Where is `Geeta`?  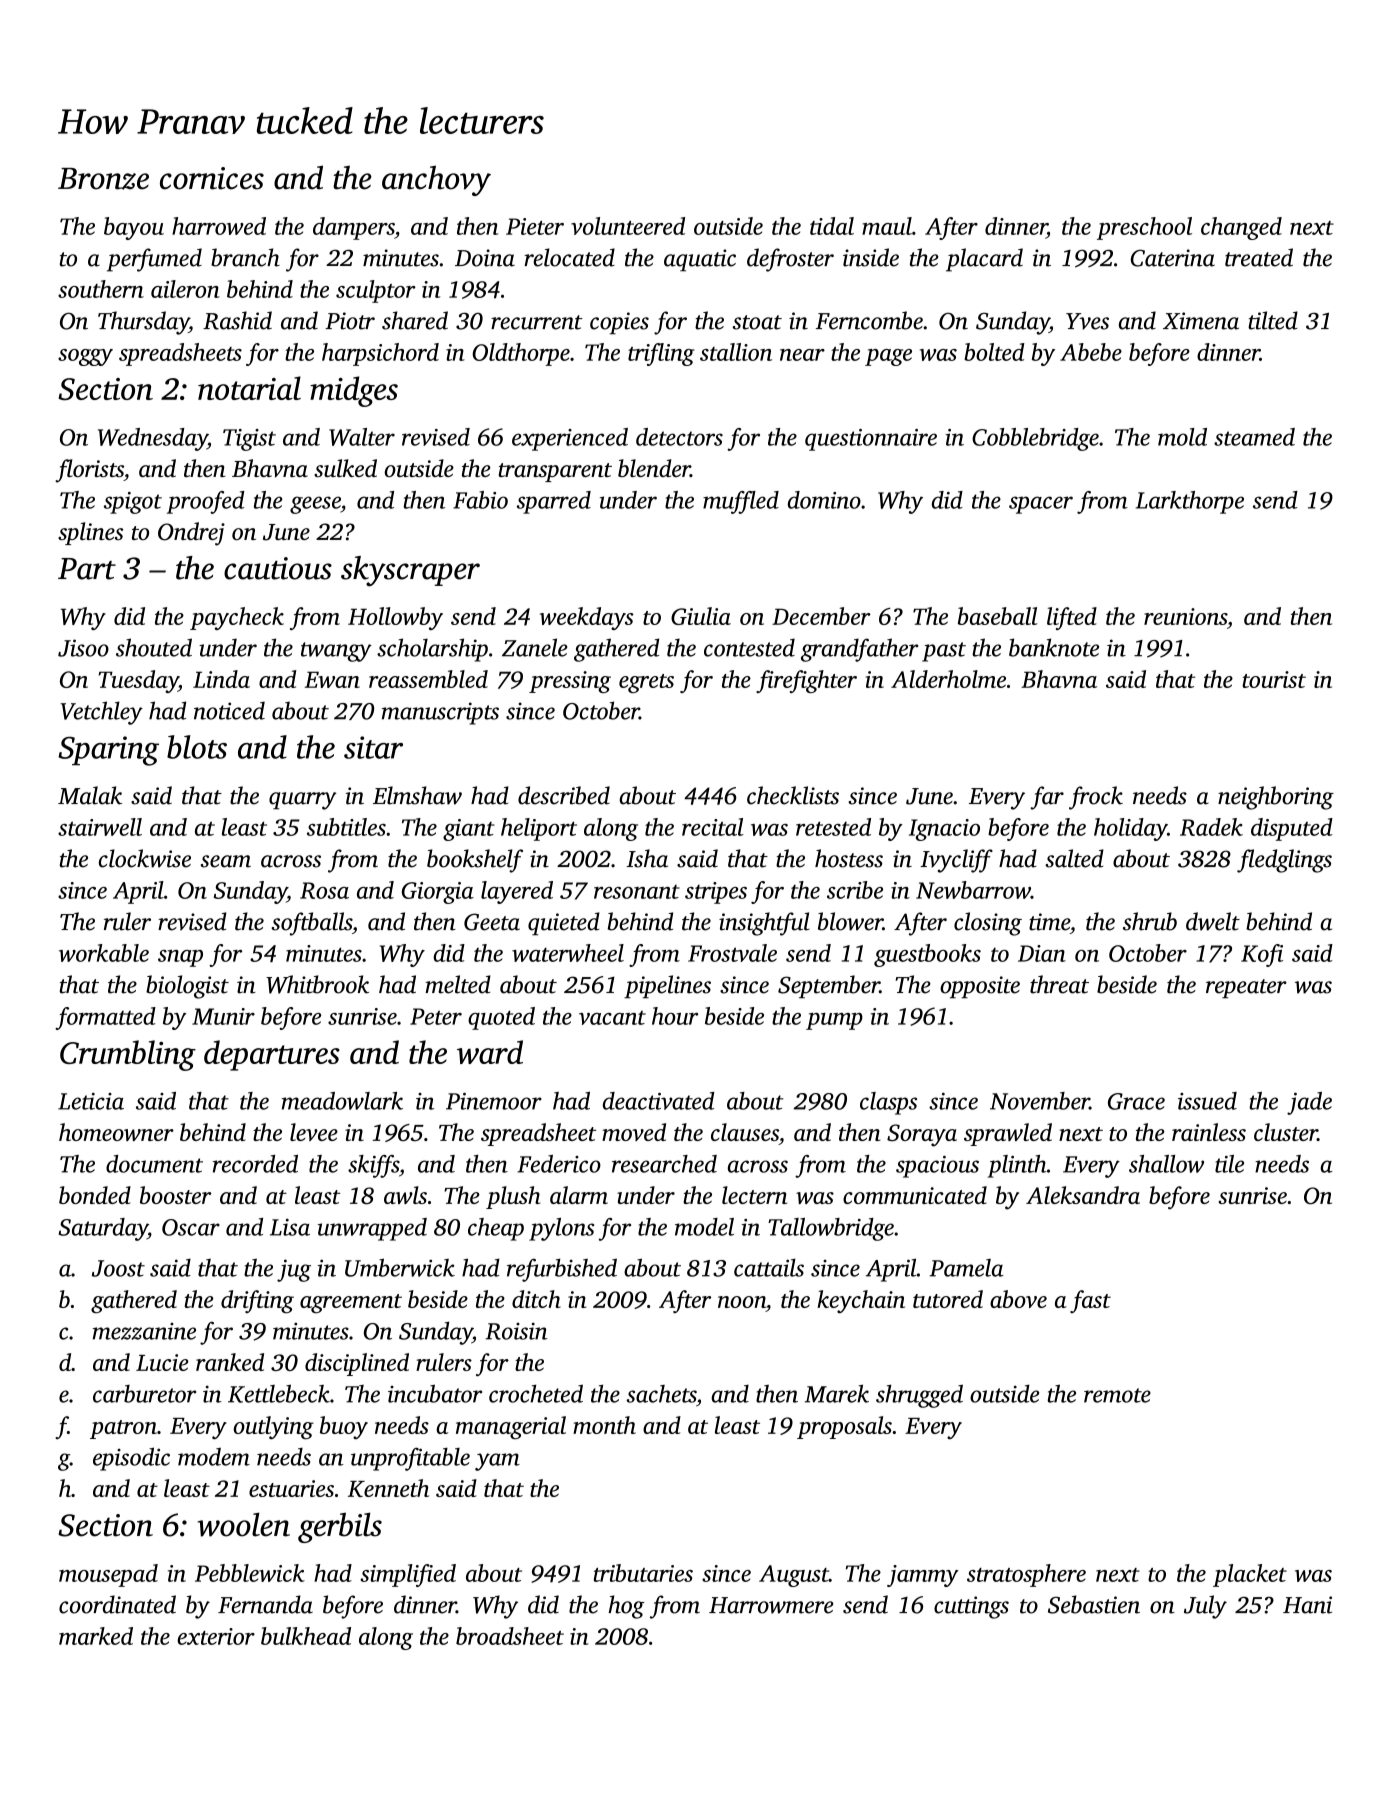
Geeta is located at coordinates (492, 922).
